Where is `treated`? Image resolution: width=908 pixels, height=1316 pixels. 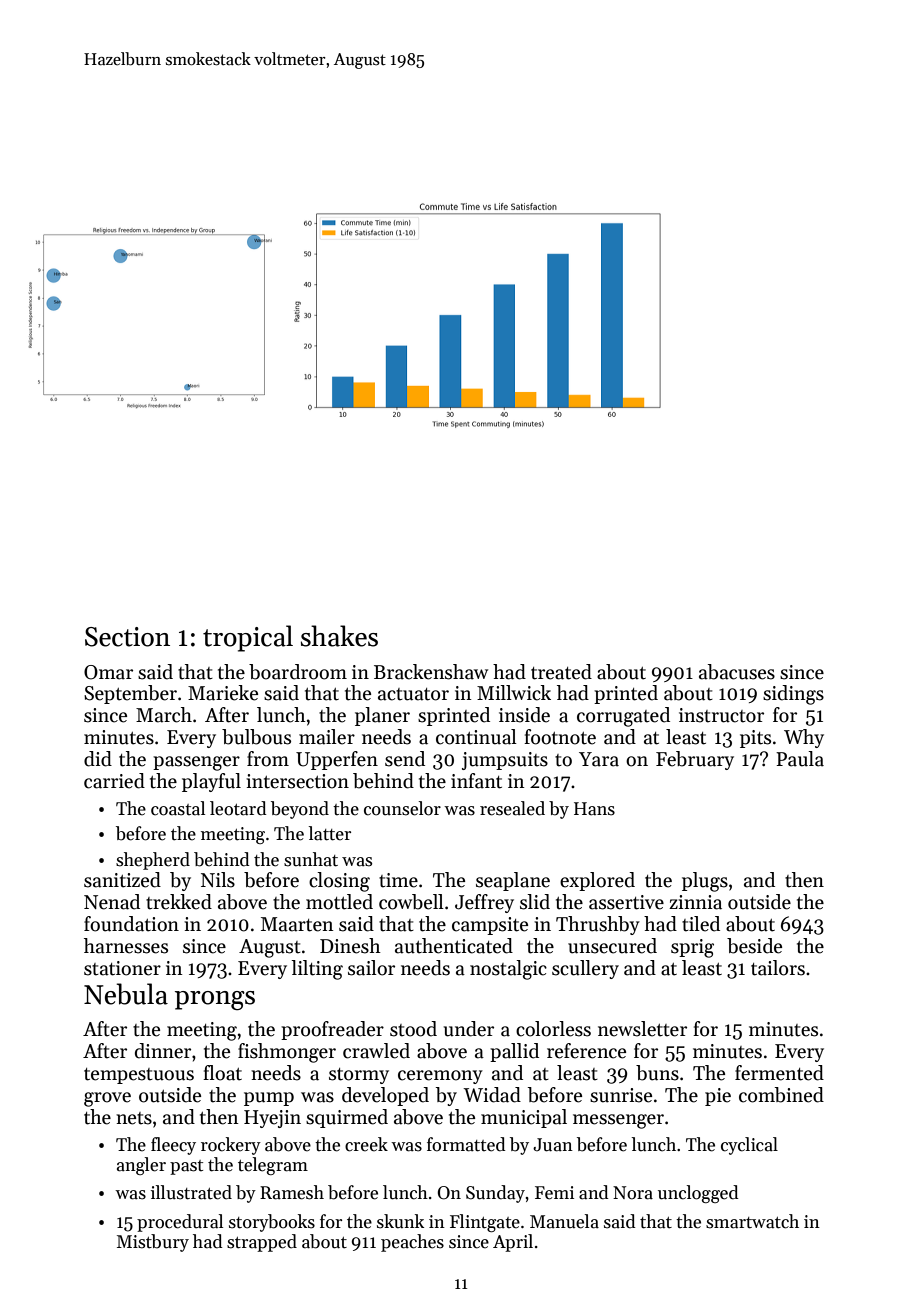
treated is located at coordinates (561, 672).
